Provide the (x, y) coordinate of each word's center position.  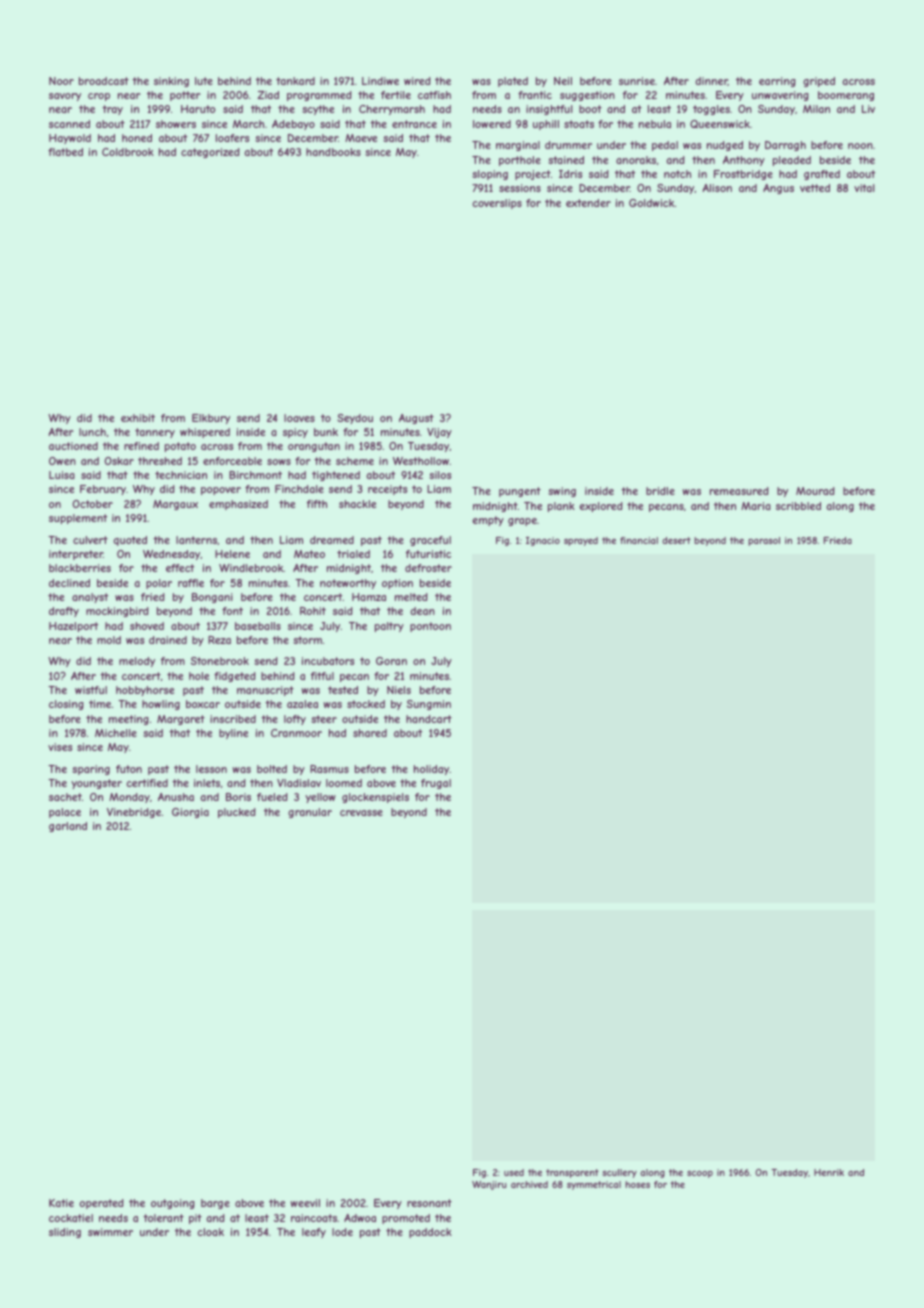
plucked (237, 813)
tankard (295, 81)
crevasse (361, 813)
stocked (366, 704)
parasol (764, 541)
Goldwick (651, 203)
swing (562, 492)
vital (864, 188)
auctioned (73, 446)
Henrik (829, 1172)
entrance (414, 124)
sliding (65, 1233)
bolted (272, 769)
